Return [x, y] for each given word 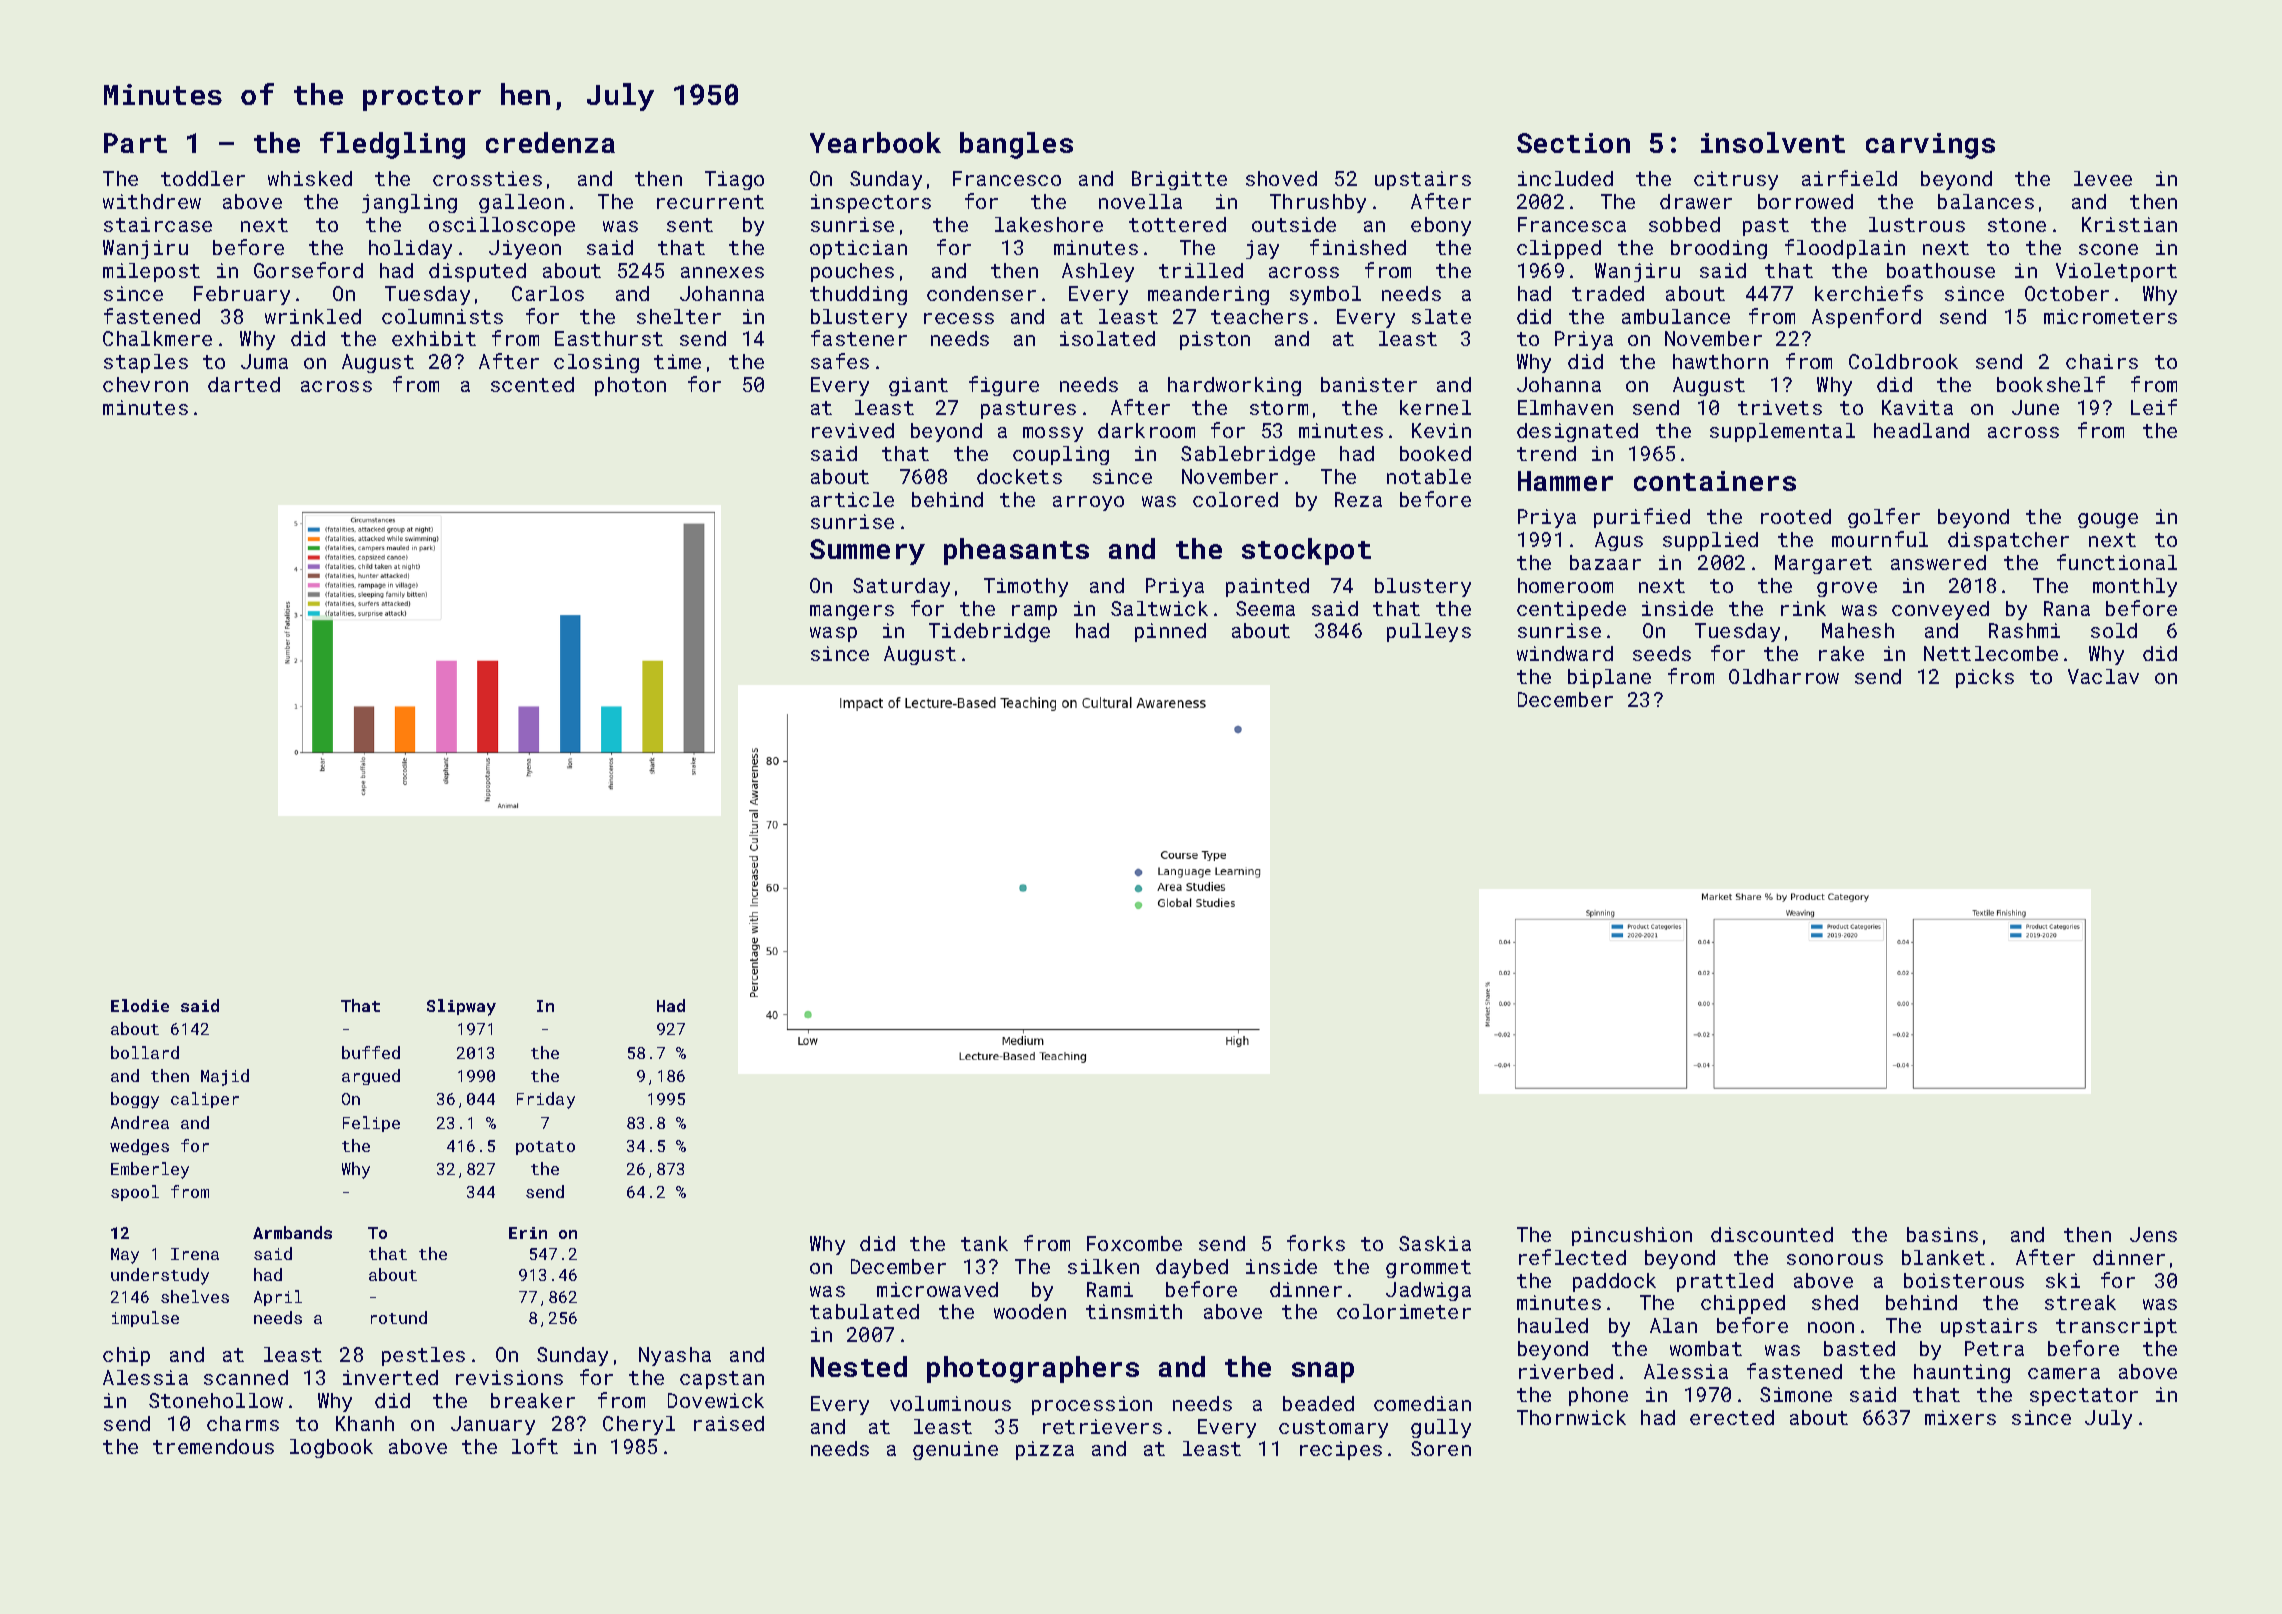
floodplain [1845, 249]
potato [545, 1148]
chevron [145, 384]
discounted [1772, 1234]
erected [1732, 1417]
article [852, 499]
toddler [203, 178]
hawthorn [1720, 361]
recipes [1341, 1450]
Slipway [461, 1007]
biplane [1609, 678]
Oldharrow [1784, 676]
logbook [331, 1448]
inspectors [871, 203]
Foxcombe [1134, 1243]
